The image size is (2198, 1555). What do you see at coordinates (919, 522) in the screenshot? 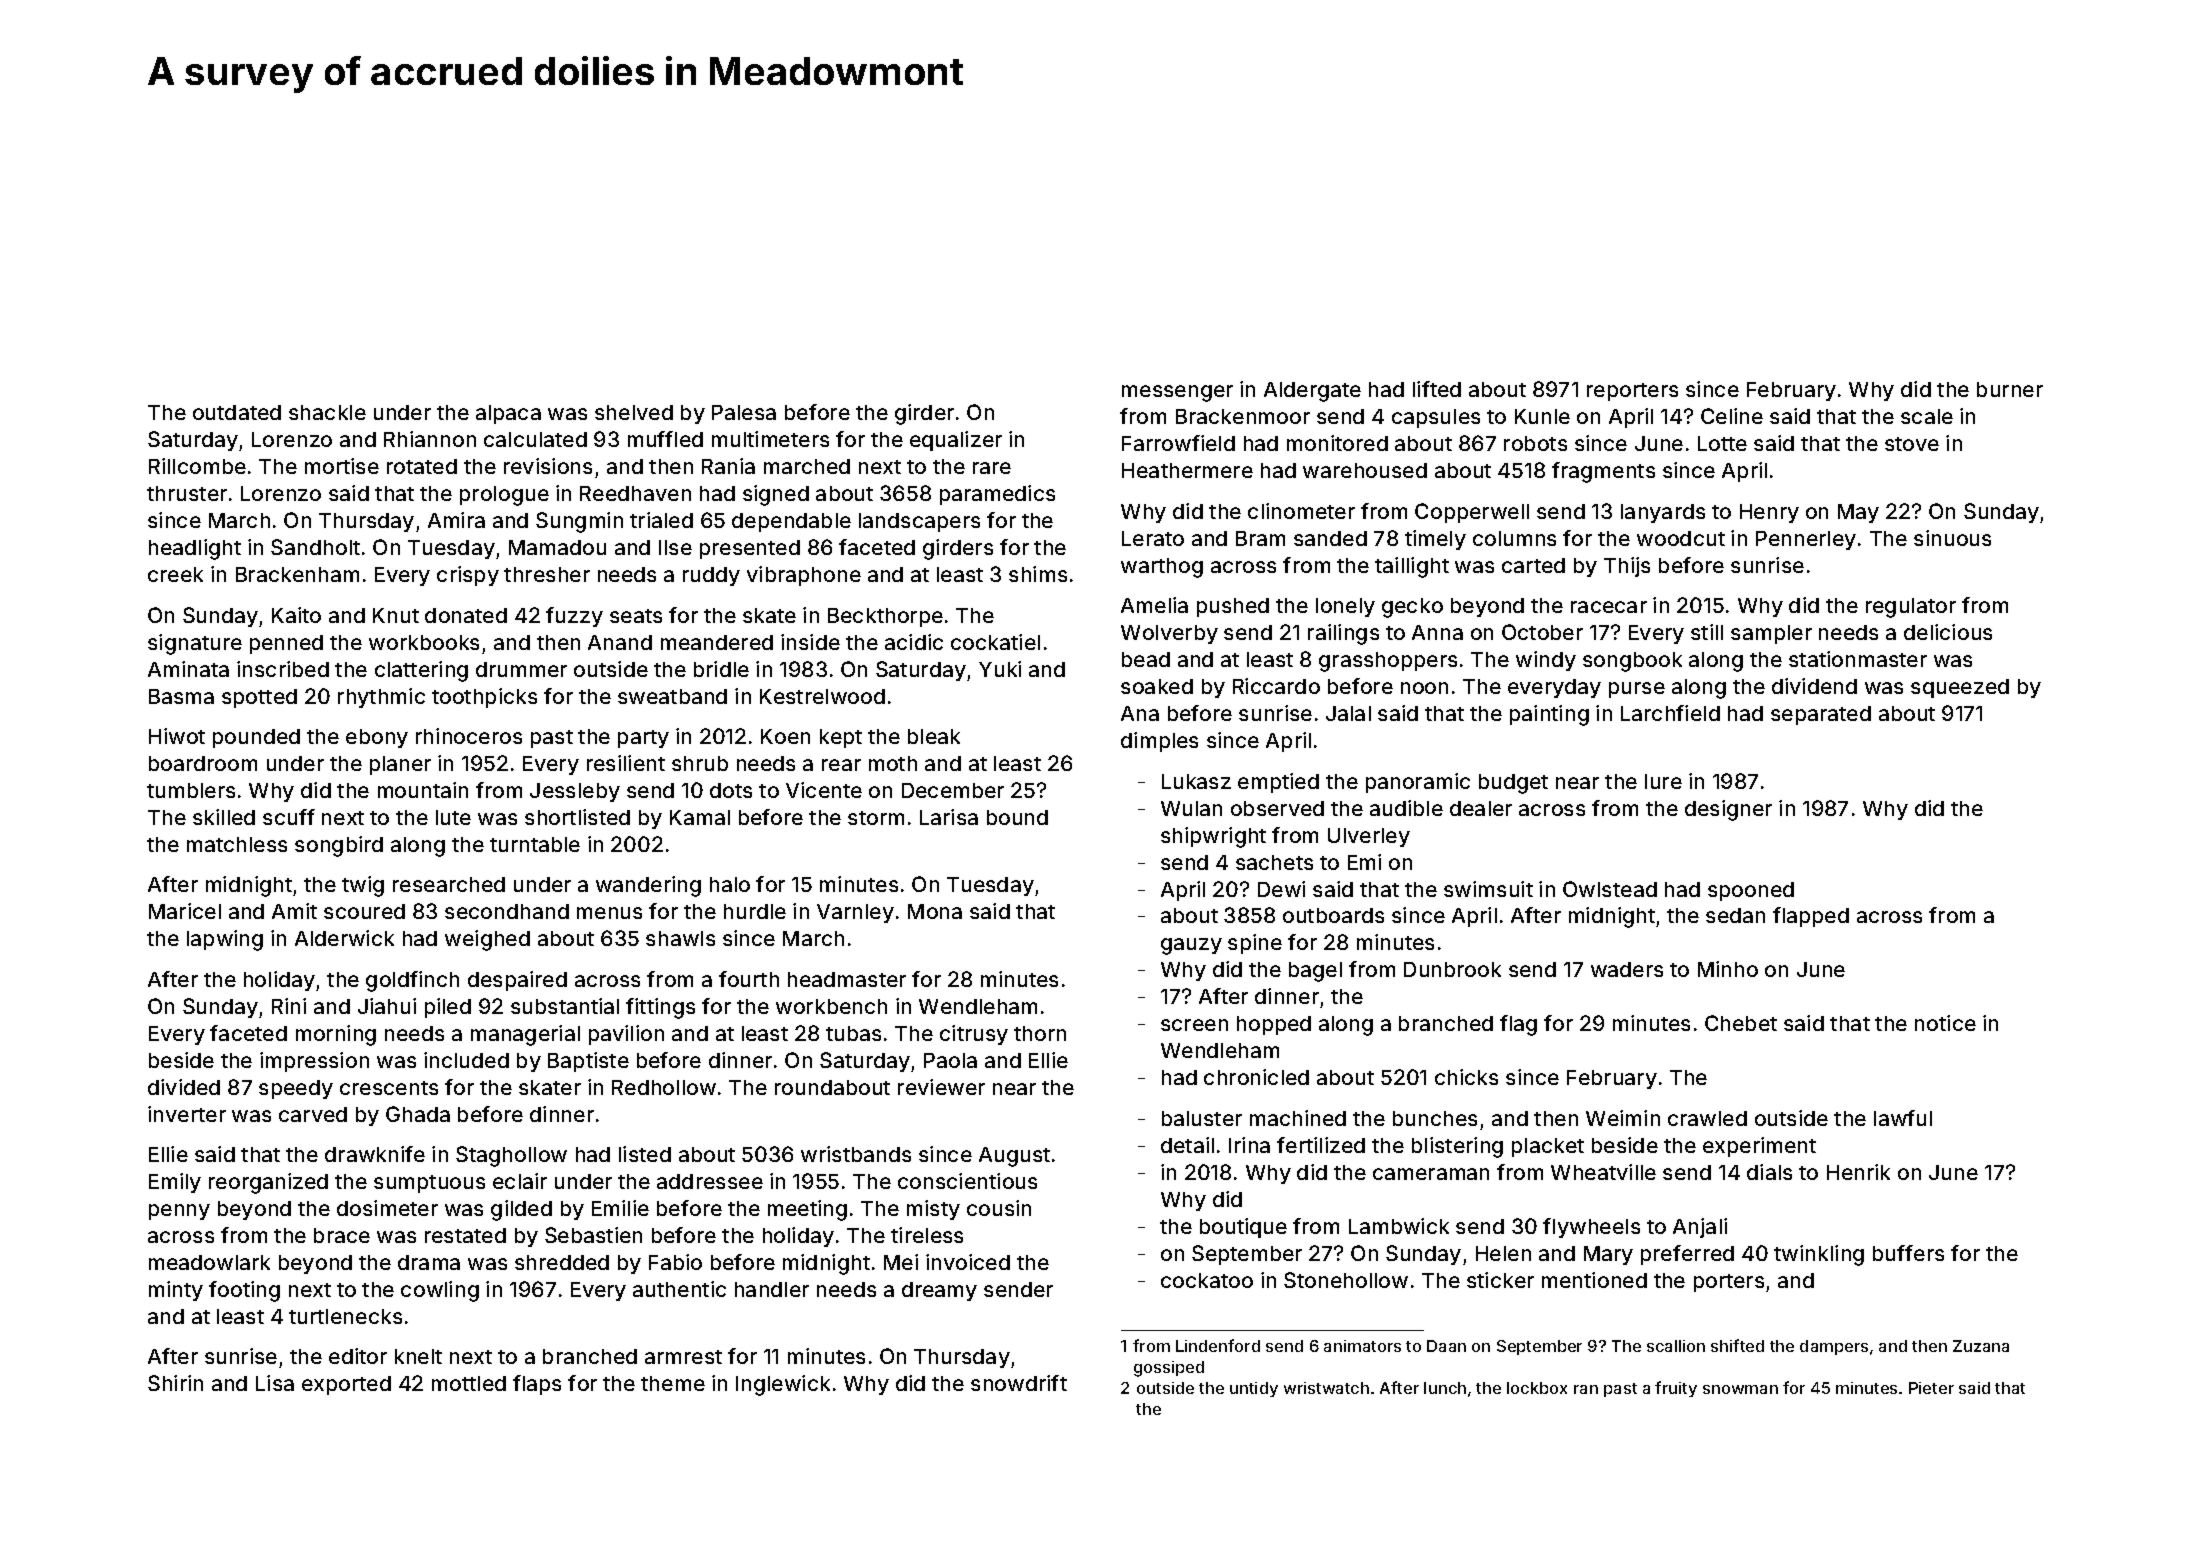
I see `landscapers` at bounding box center [919, 522].
